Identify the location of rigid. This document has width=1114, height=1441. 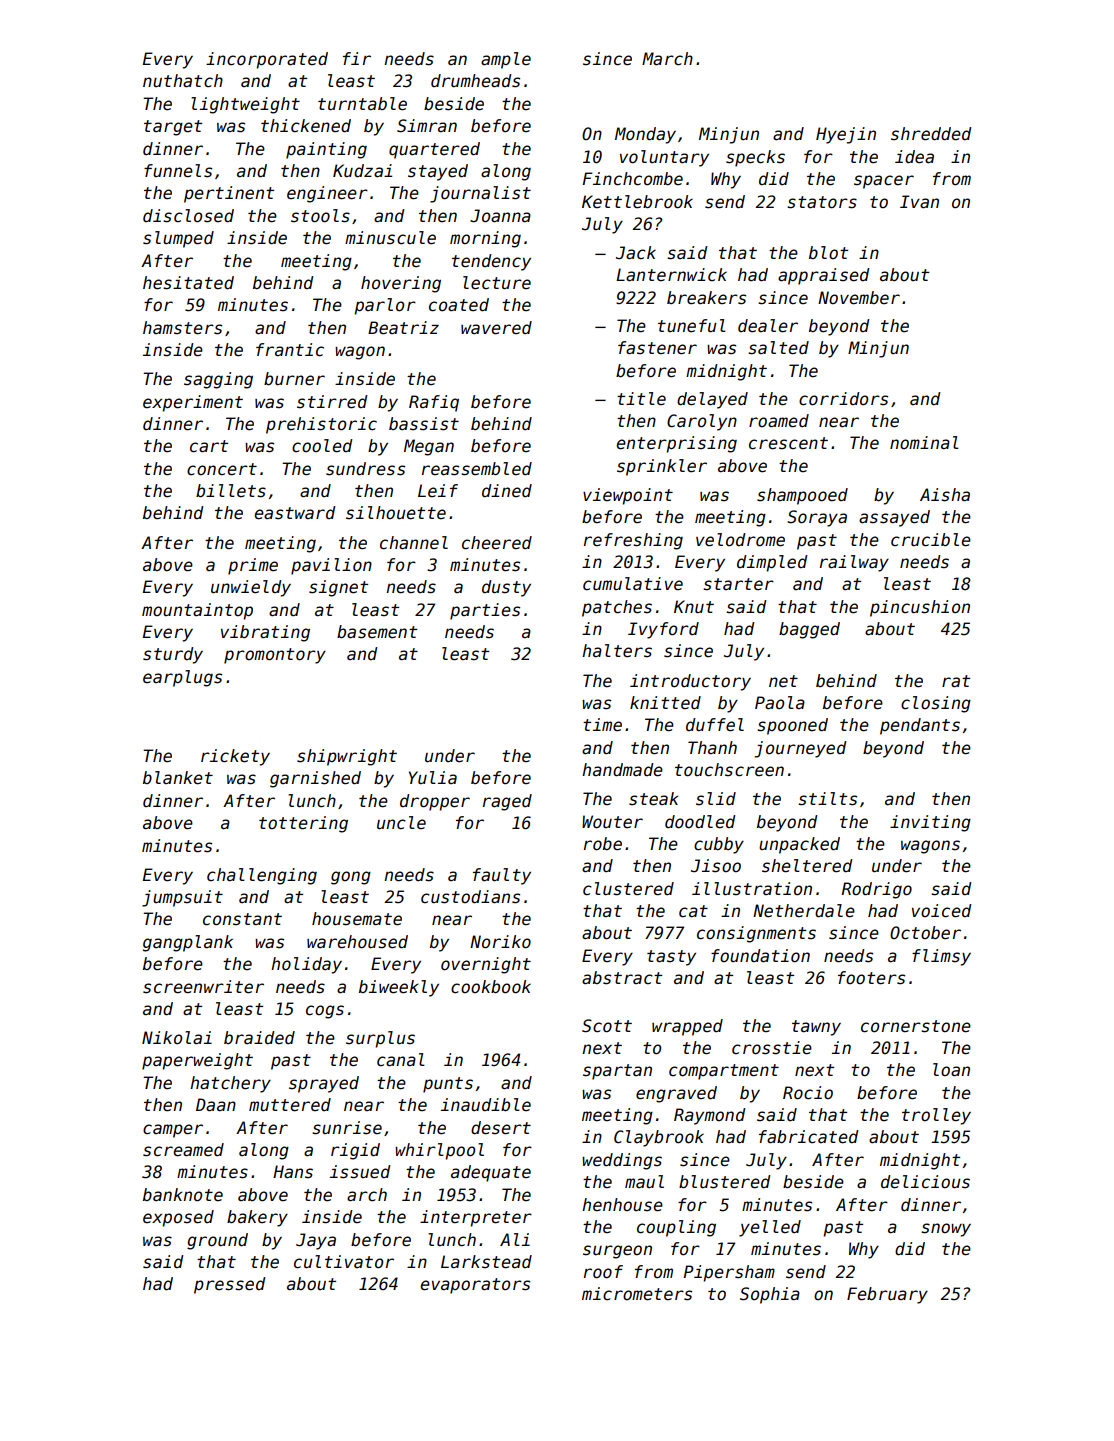
(355, 1151).
